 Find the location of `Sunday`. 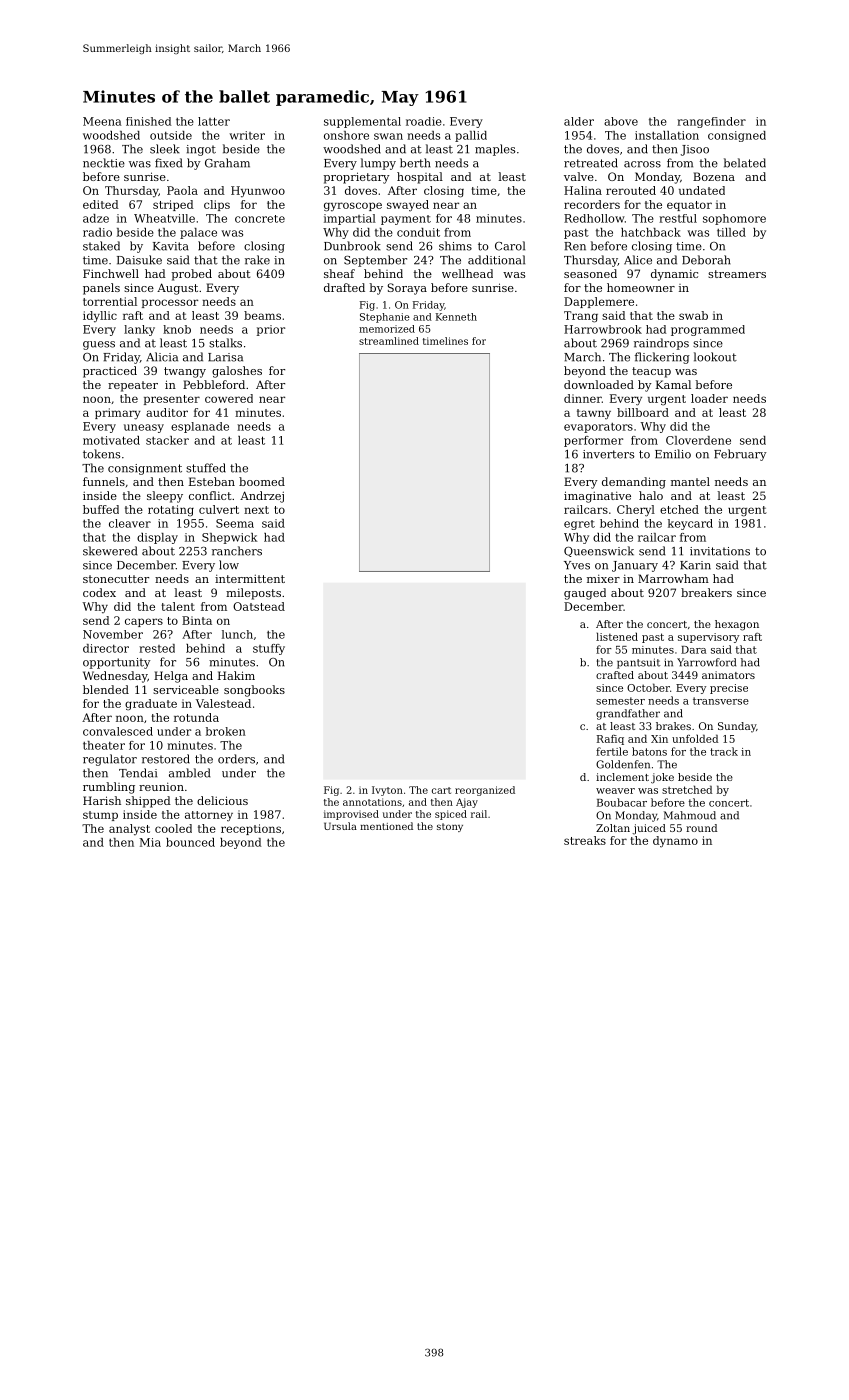

Sunday is located at coordinates (737, 727).
